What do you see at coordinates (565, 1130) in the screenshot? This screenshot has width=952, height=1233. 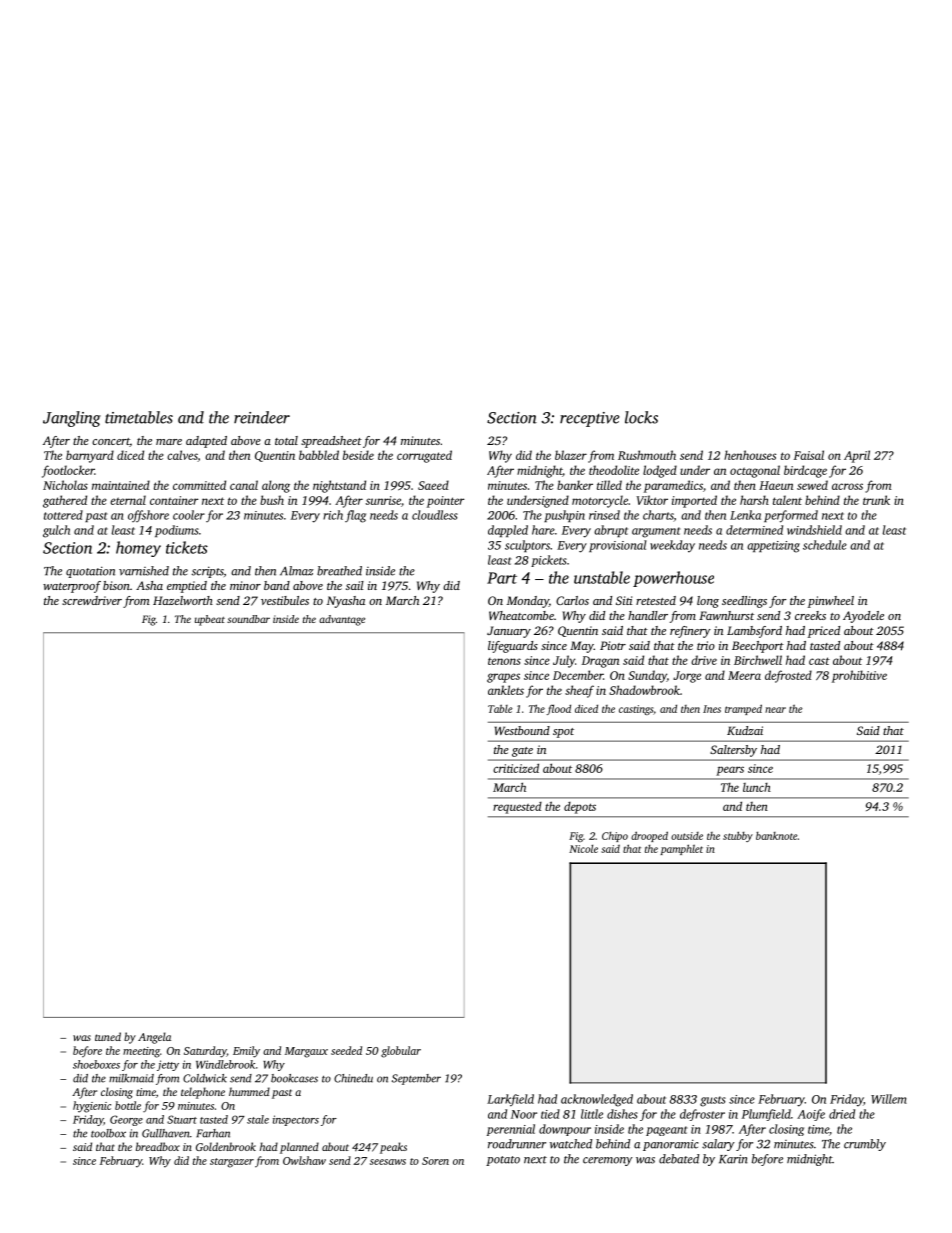 I see `downpour` at bounding box center [565, 1130].
